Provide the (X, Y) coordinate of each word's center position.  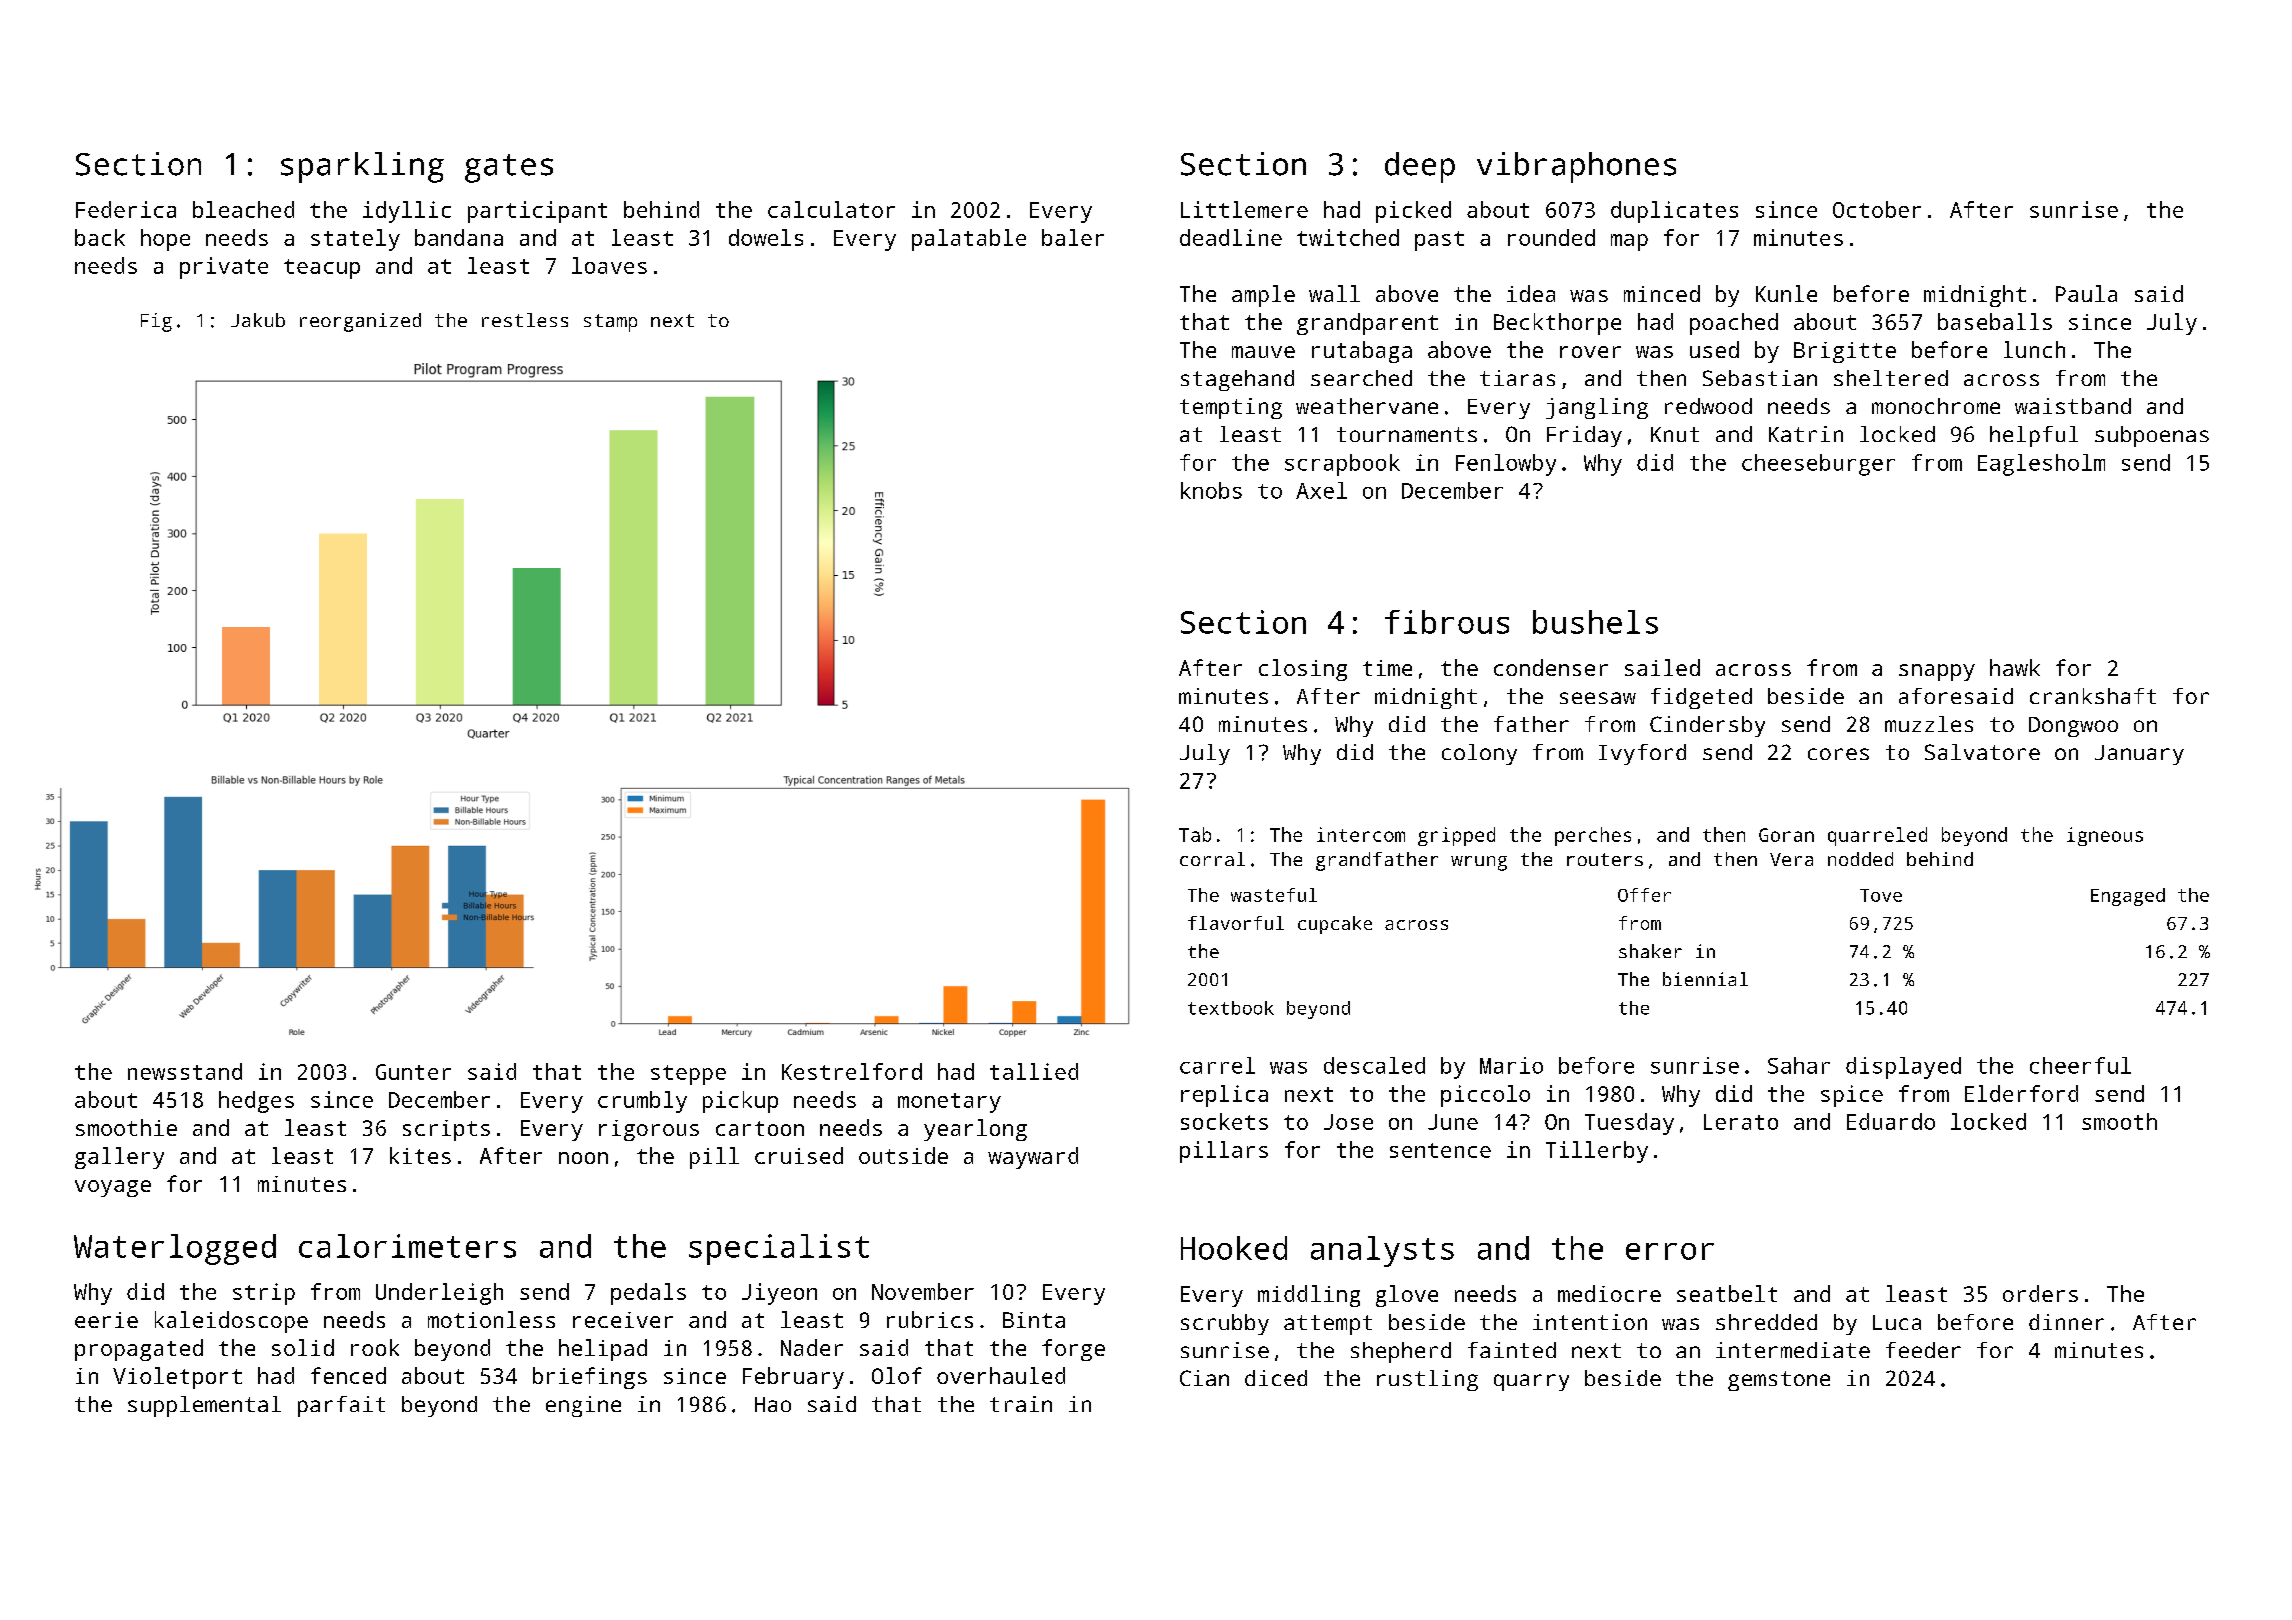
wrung (1479, 863)
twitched (1348, 237)
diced (1276, 1378)
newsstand (185, 1071)
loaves (609, 265)
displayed (1903, 1068)
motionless (491, 1319)
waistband (2073, 406)
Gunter (413, 1072)
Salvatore (1982, 752)
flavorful (1236, 923)
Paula (2086, 293)
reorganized (360, 322)
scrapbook (1342, 465)
